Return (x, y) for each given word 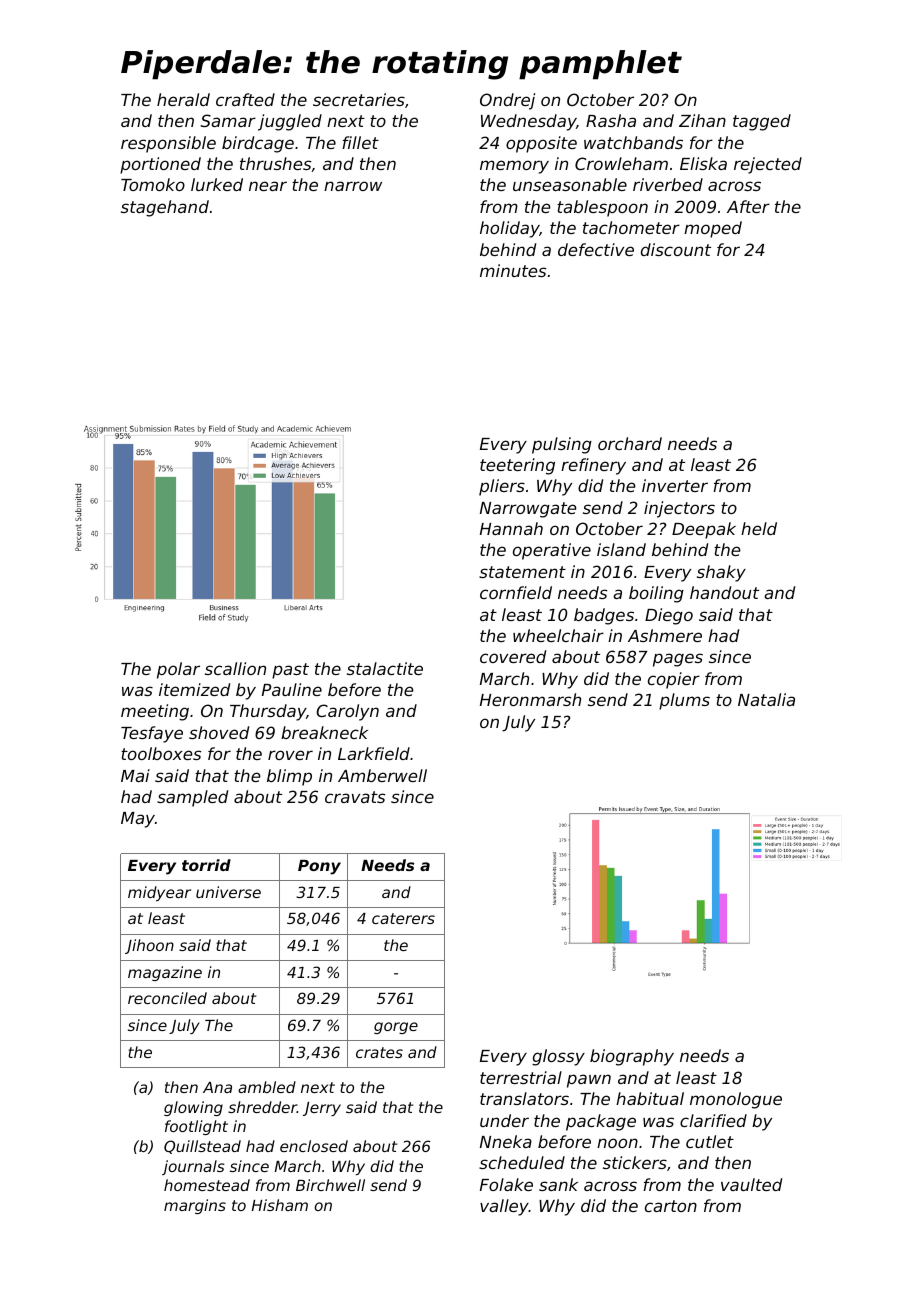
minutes (513, 270)
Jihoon (149, 946)
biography (632, 1057)
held (759, 528)
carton (671, 1206)
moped (713, 229)
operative (552, 551)
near (268, 186)
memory (514, 167)
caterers (403, 918)
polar (178, 670)
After (748, 206)
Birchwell (330, 1185)
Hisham (280, 1205)
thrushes (275, 163)
